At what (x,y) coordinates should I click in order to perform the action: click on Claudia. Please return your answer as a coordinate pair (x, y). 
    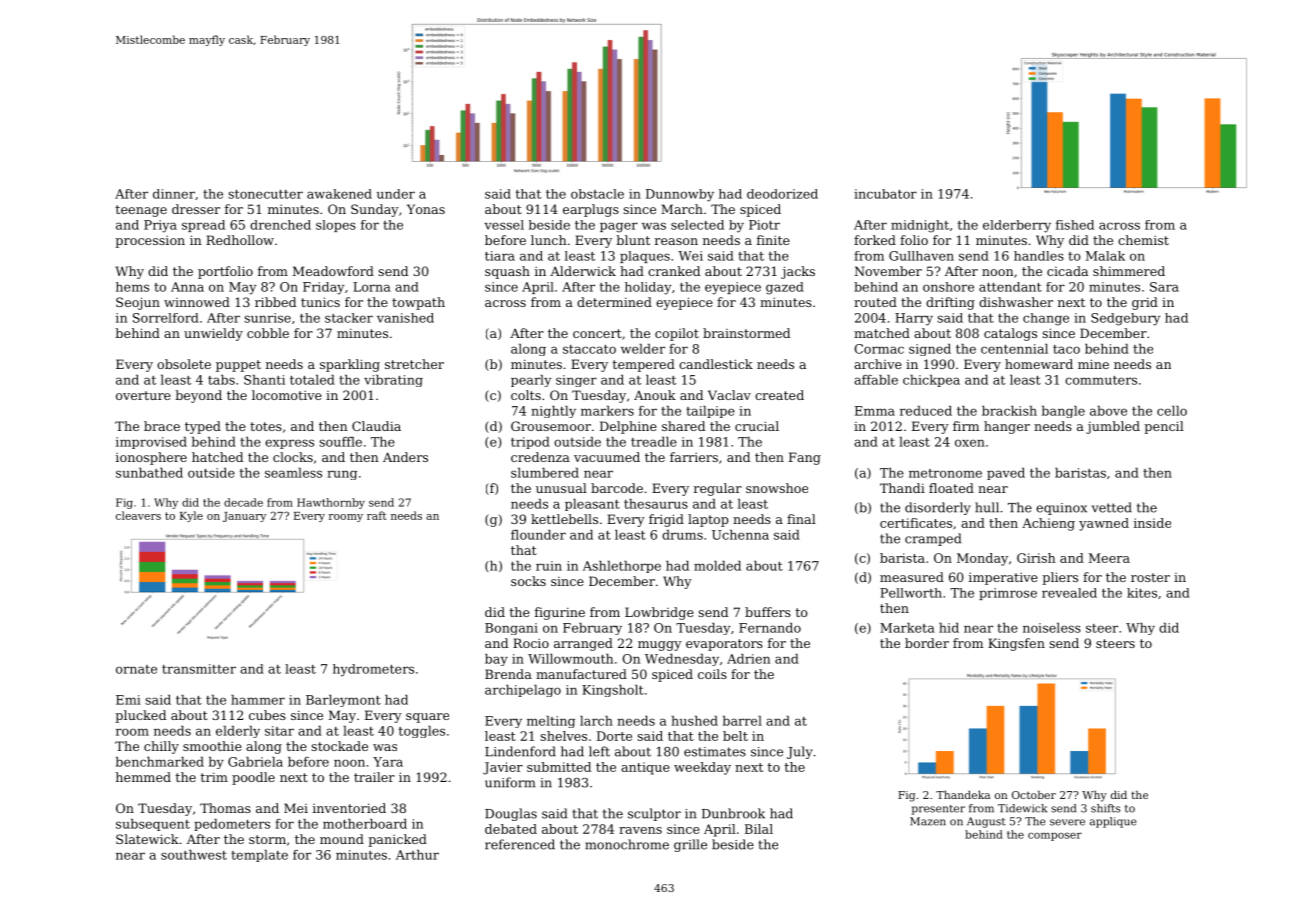
    Looking at the image, I should click on (376, 426).
